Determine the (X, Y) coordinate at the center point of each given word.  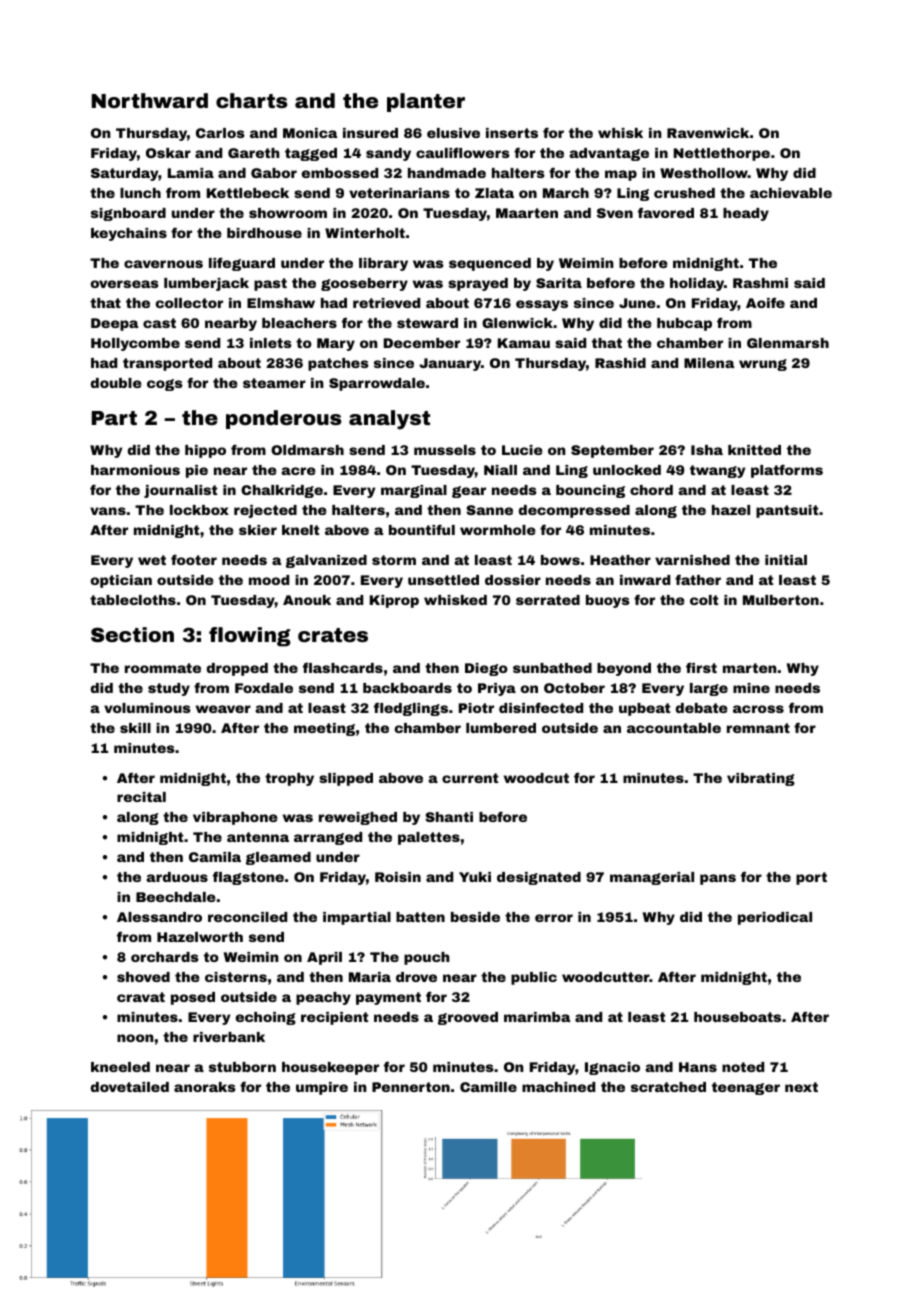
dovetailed (130, 1087)
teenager (746, 1088)
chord (651, 490)
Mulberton (781, 600)
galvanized (326, 561)
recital (141, 797)
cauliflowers (463, 153)
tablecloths (133, 600)
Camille (488, 1087)
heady (746, 214)
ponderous (283, 419)
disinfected (541, 707)
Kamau (524, 343)
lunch (140, 193)
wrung (763, 365)
